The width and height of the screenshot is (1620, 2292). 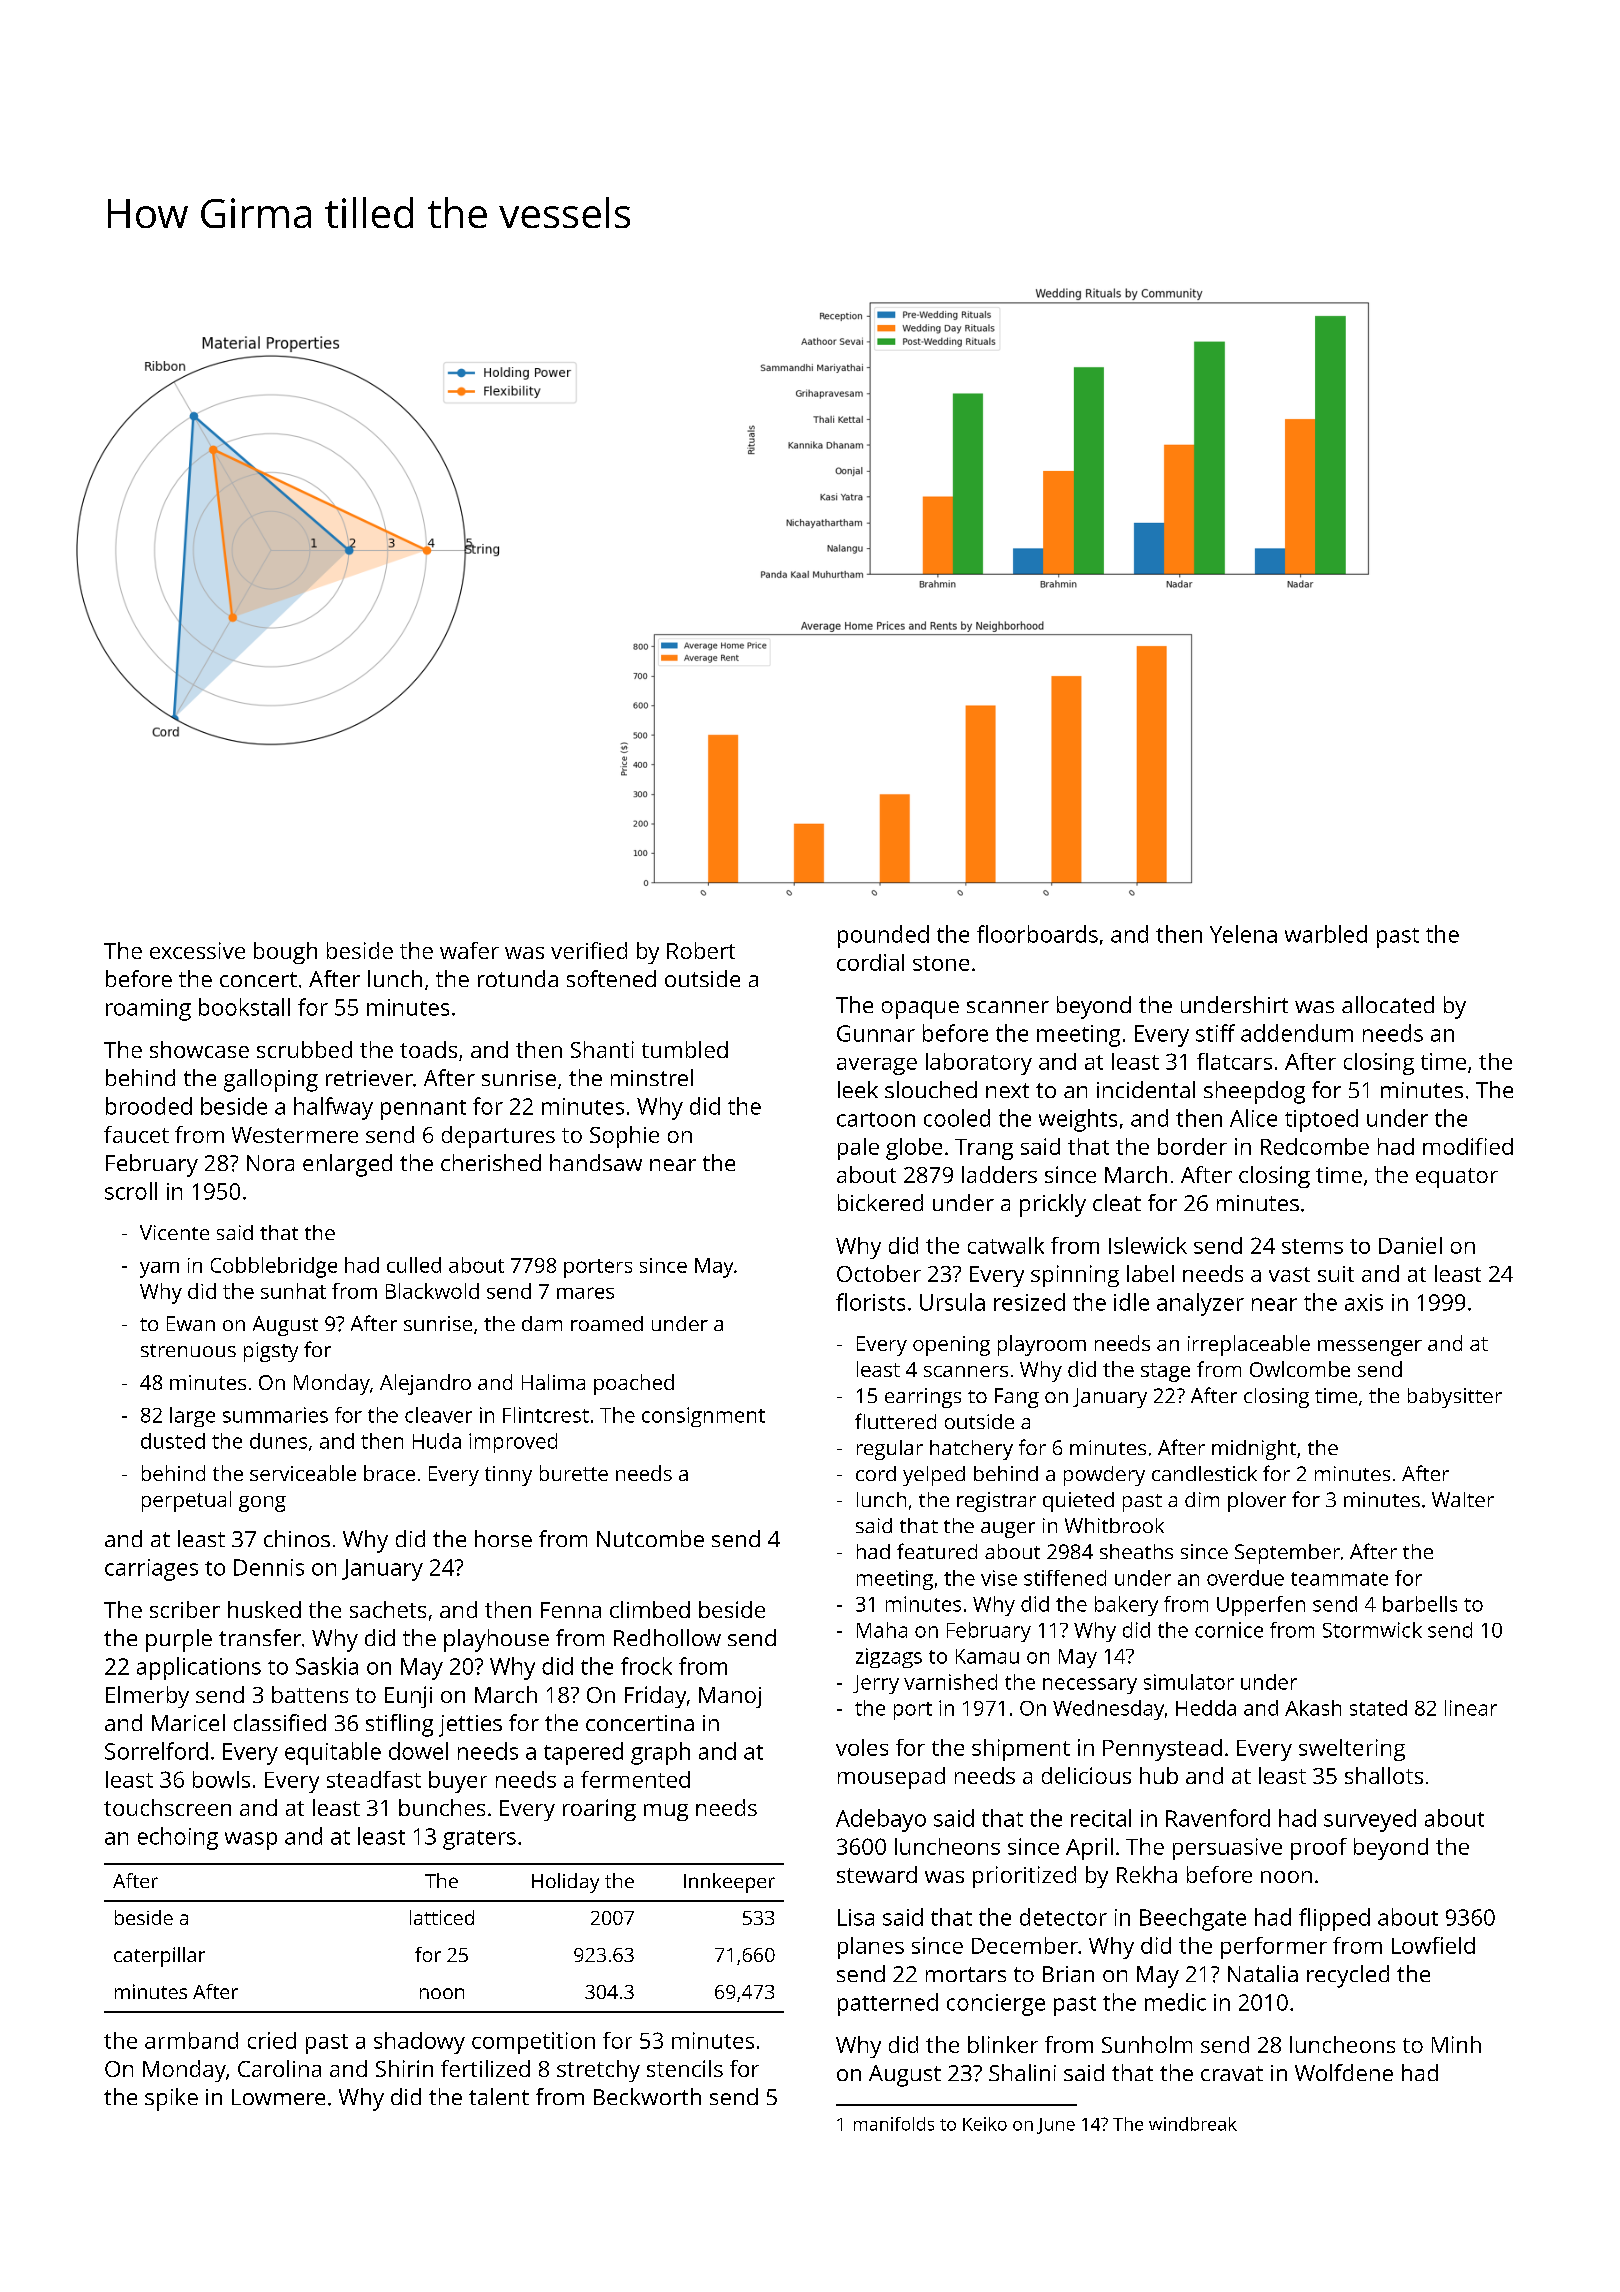 What do you see at coordinates (891, 1778) in the screenshot?
I see `mousepad` at bounding box center [891, 1778].
